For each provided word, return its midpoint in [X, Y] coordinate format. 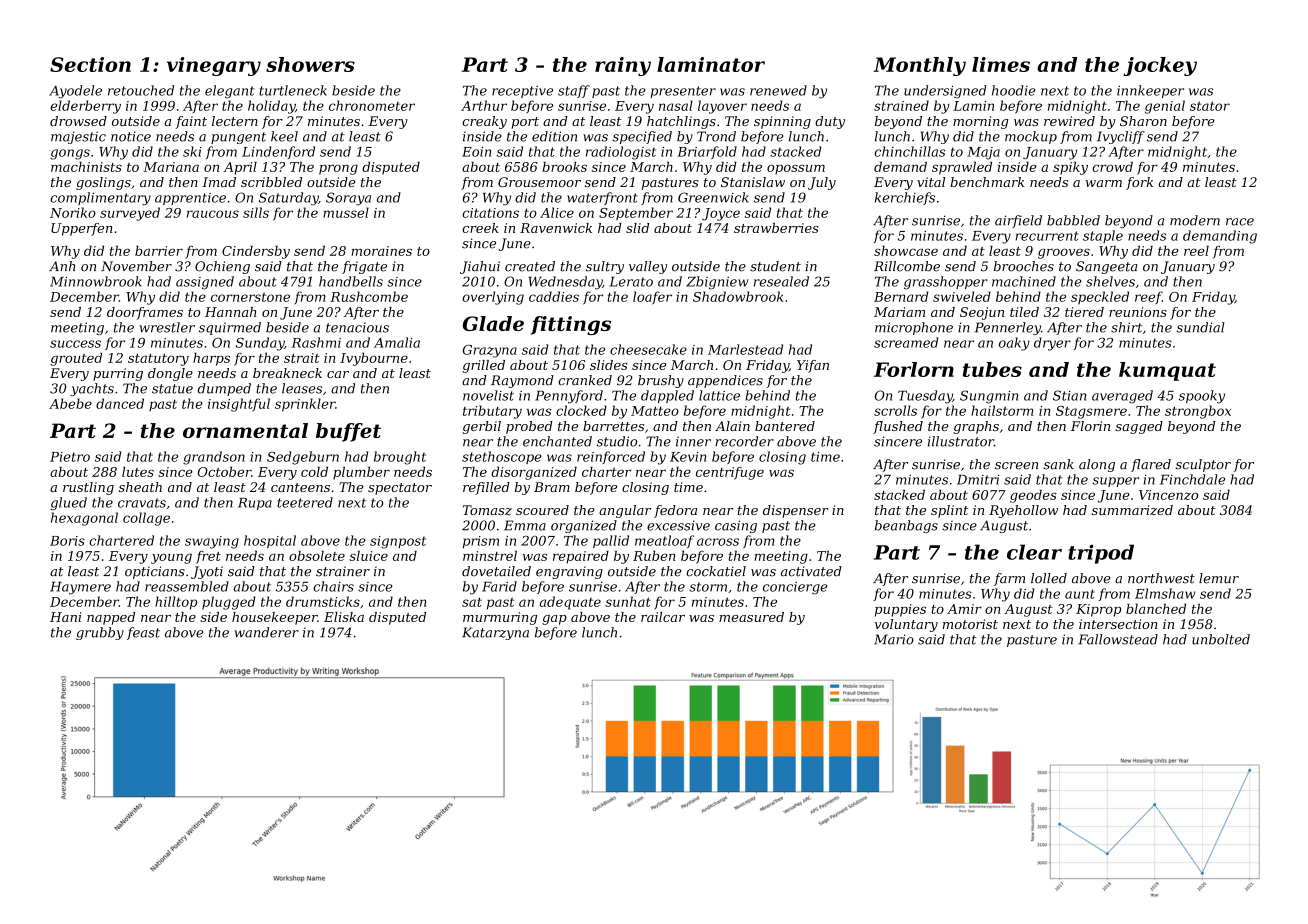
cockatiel [716, 571]
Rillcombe [907, 266]
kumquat [1167, 371]
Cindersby [256, 252]
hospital [270, 541]
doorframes [145, 313]
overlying [493, 298]
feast [143, 633]
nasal [676, 105]
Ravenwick [556, 228]
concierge [795, 588]
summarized [1132, 510]
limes [1001, 64]
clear [1034, 552]
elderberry [85, 107]
